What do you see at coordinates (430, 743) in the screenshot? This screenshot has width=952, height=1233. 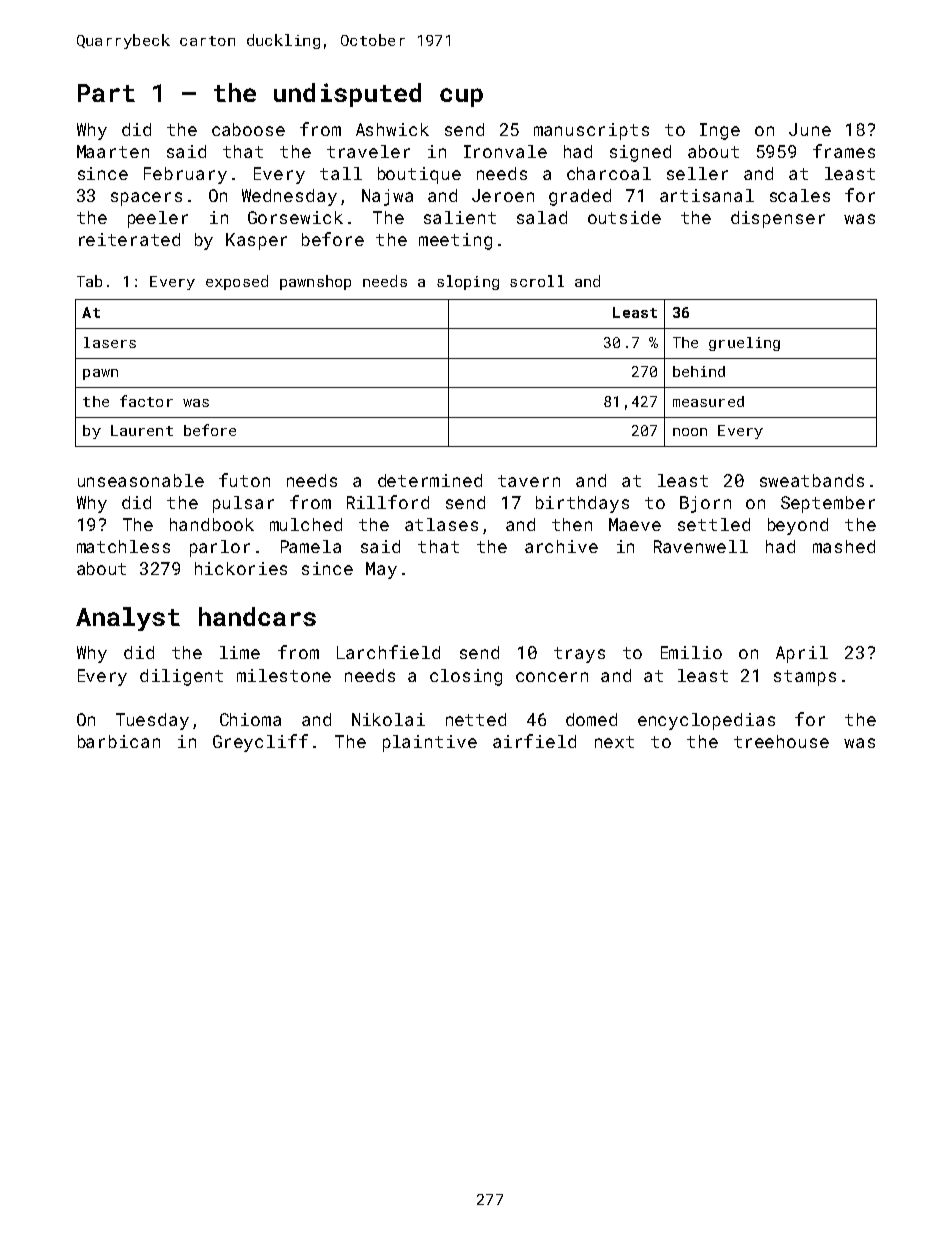 I see `plaintive` at bounding box center [430, 743].
